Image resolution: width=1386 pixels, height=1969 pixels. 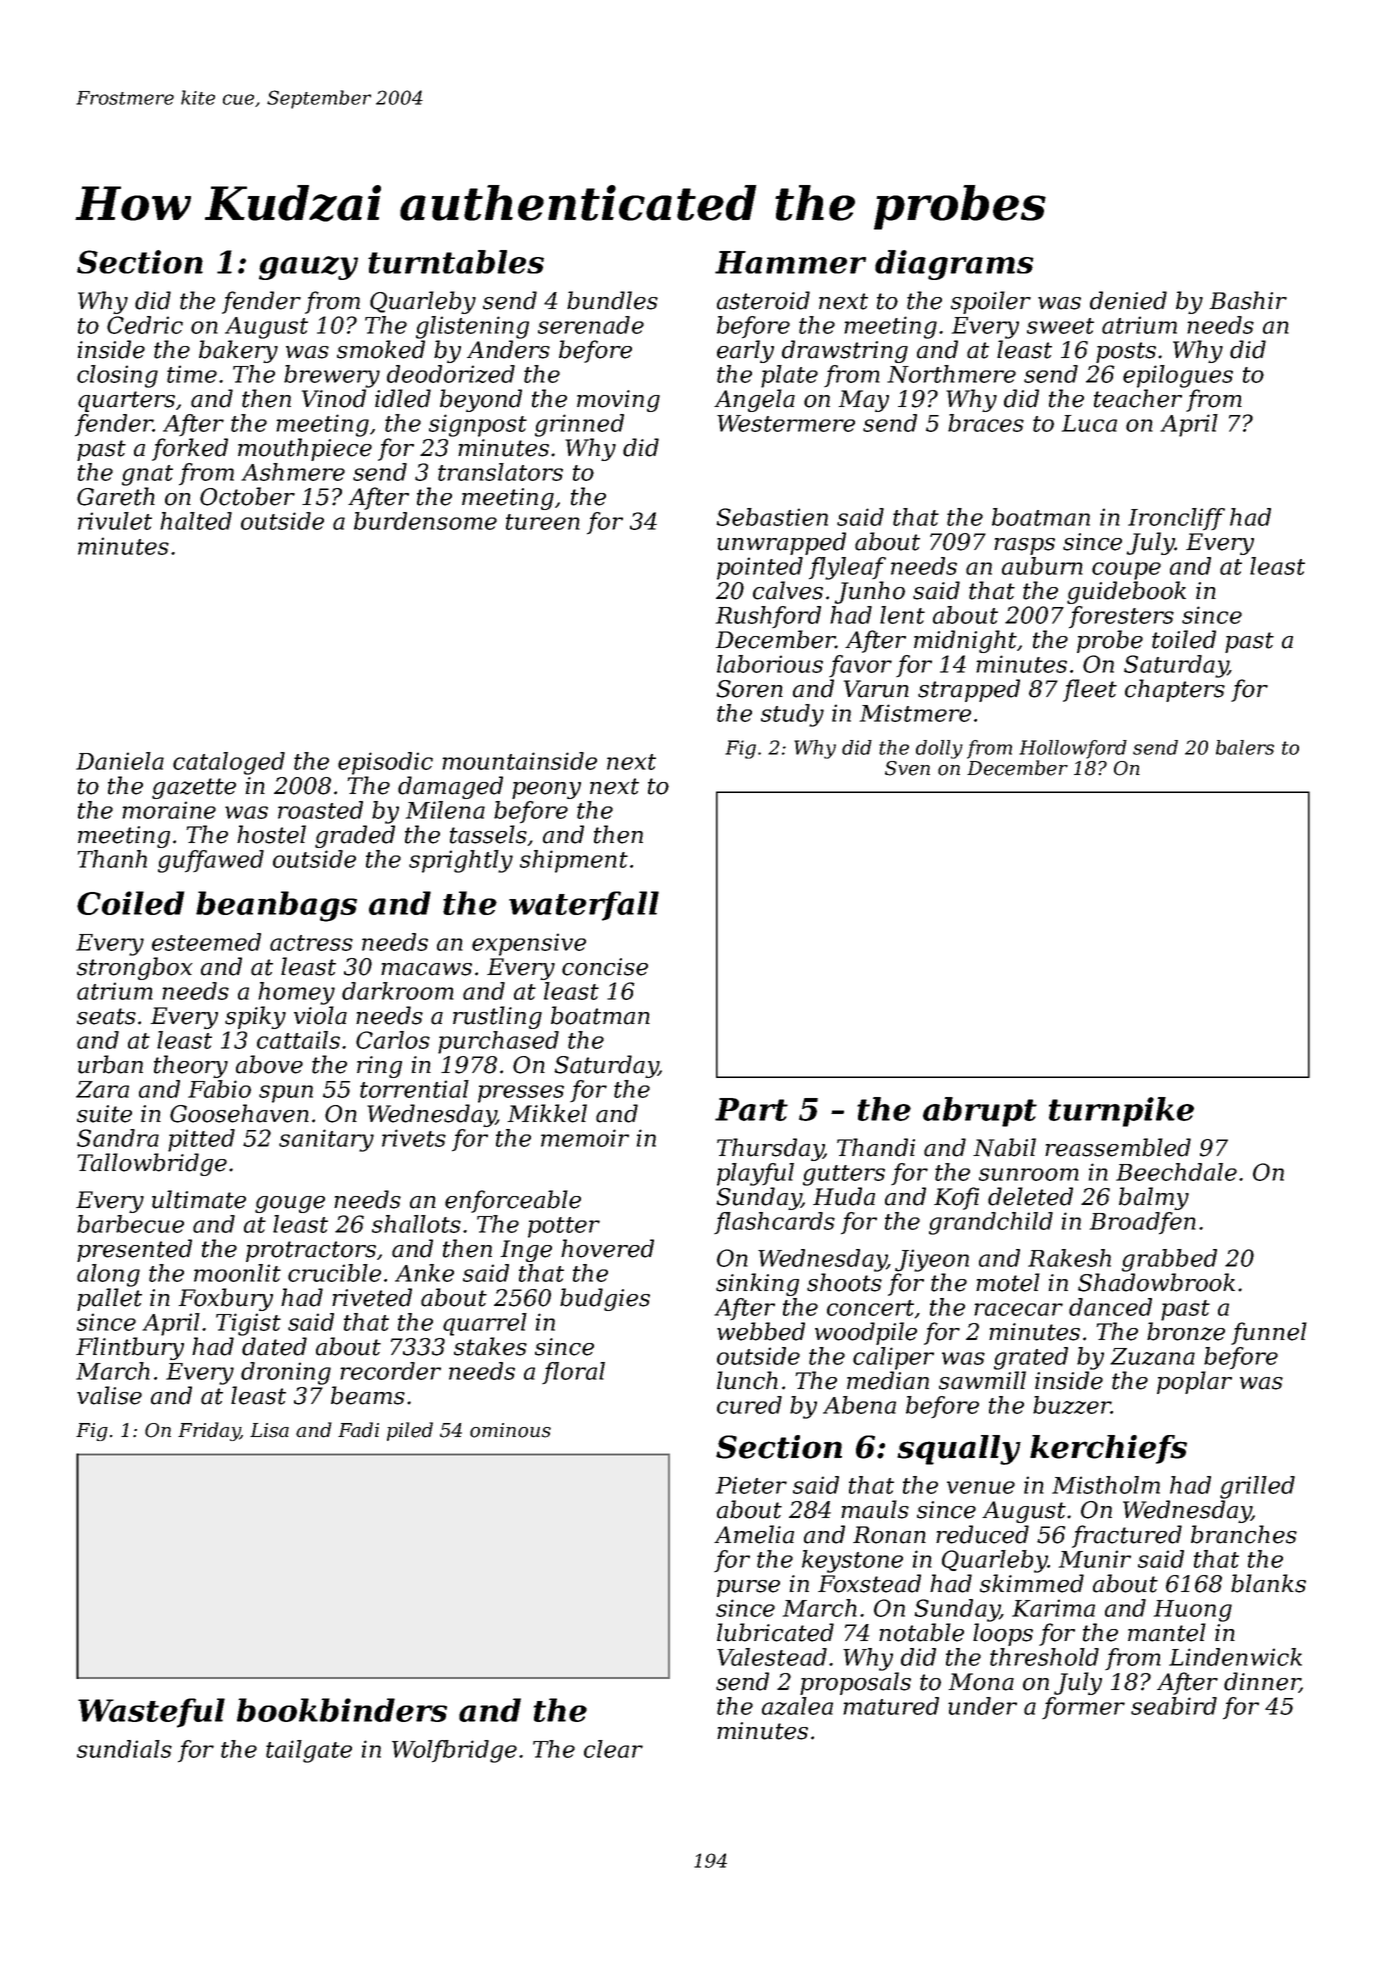 I want to click on halted, so click(x=196, y=521).
